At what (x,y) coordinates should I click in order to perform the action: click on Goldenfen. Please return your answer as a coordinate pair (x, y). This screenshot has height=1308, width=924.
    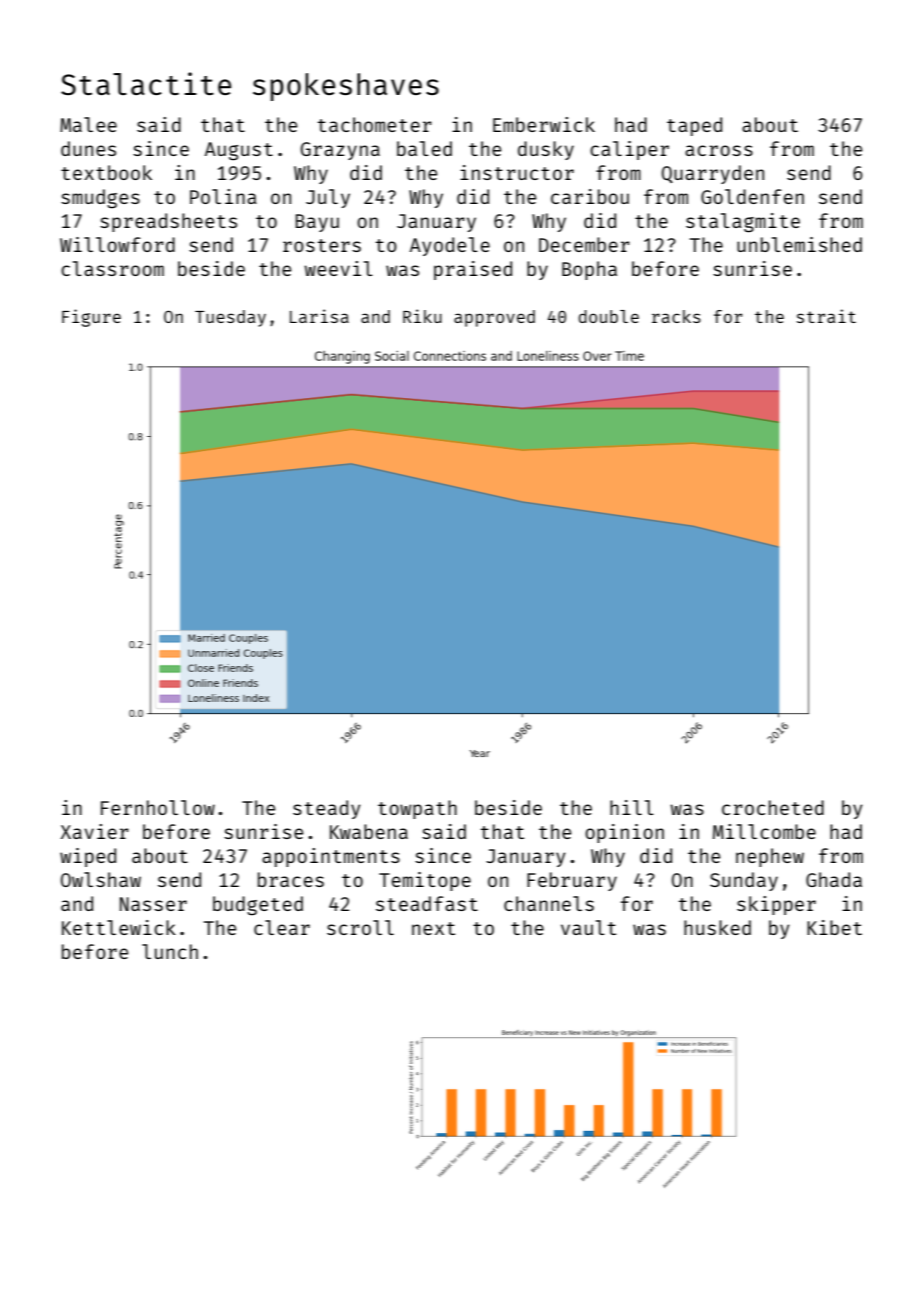
    Looking at the image, I should click on (752, 196).
